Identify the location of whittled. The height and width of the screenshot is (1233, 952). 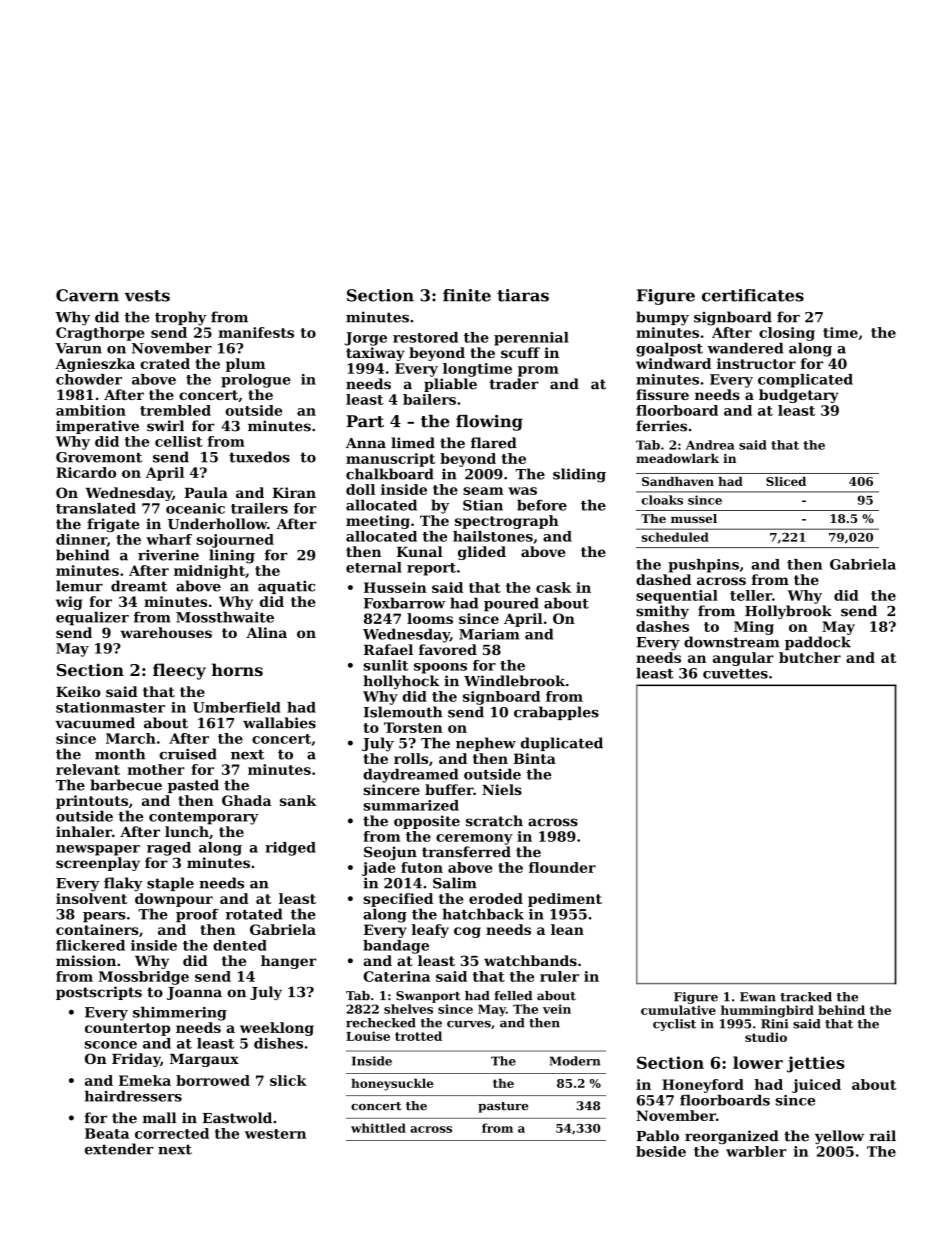
(378, 1128).
